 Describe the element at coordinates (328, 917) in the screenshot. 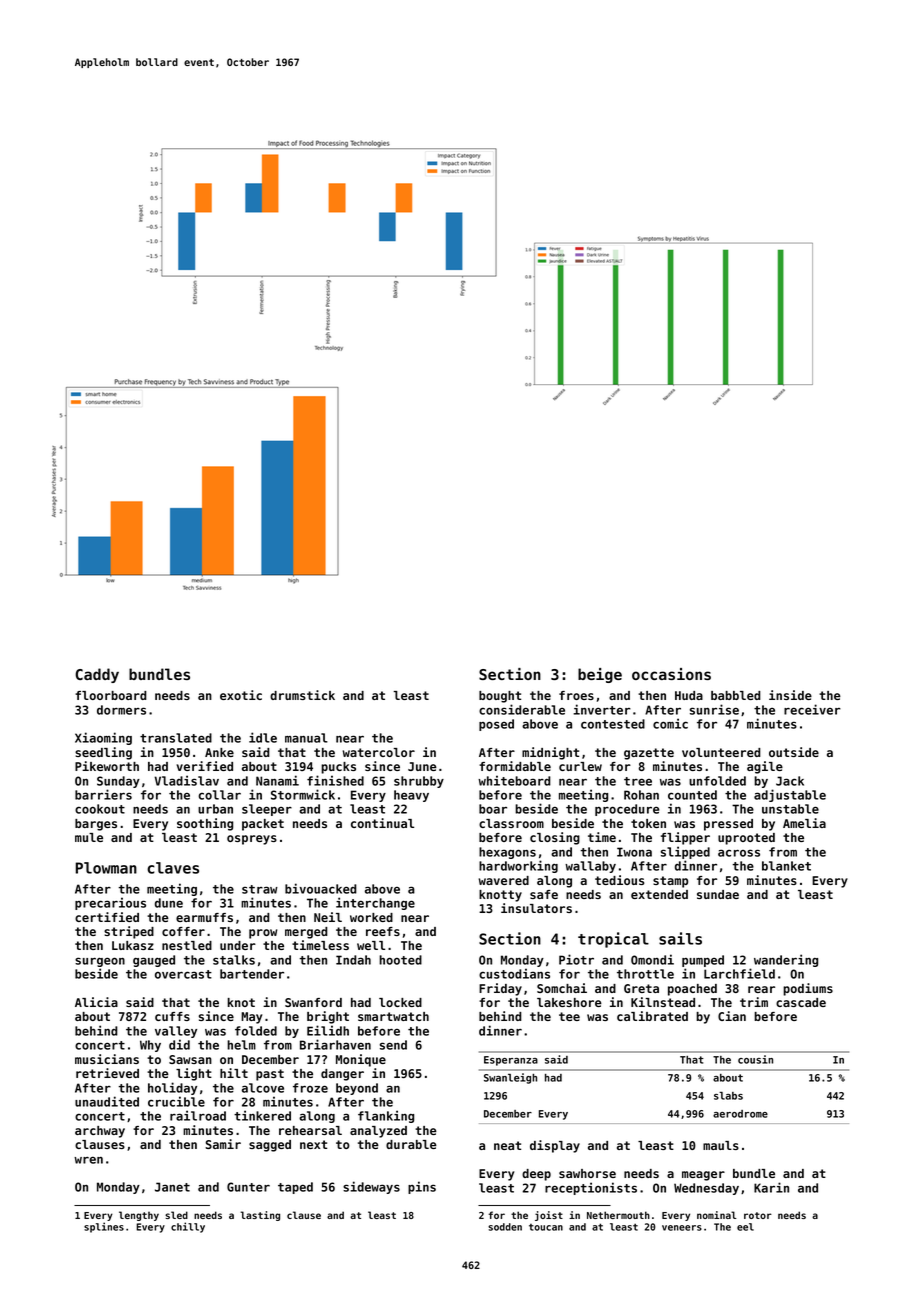

I see `Neil` at that location.
